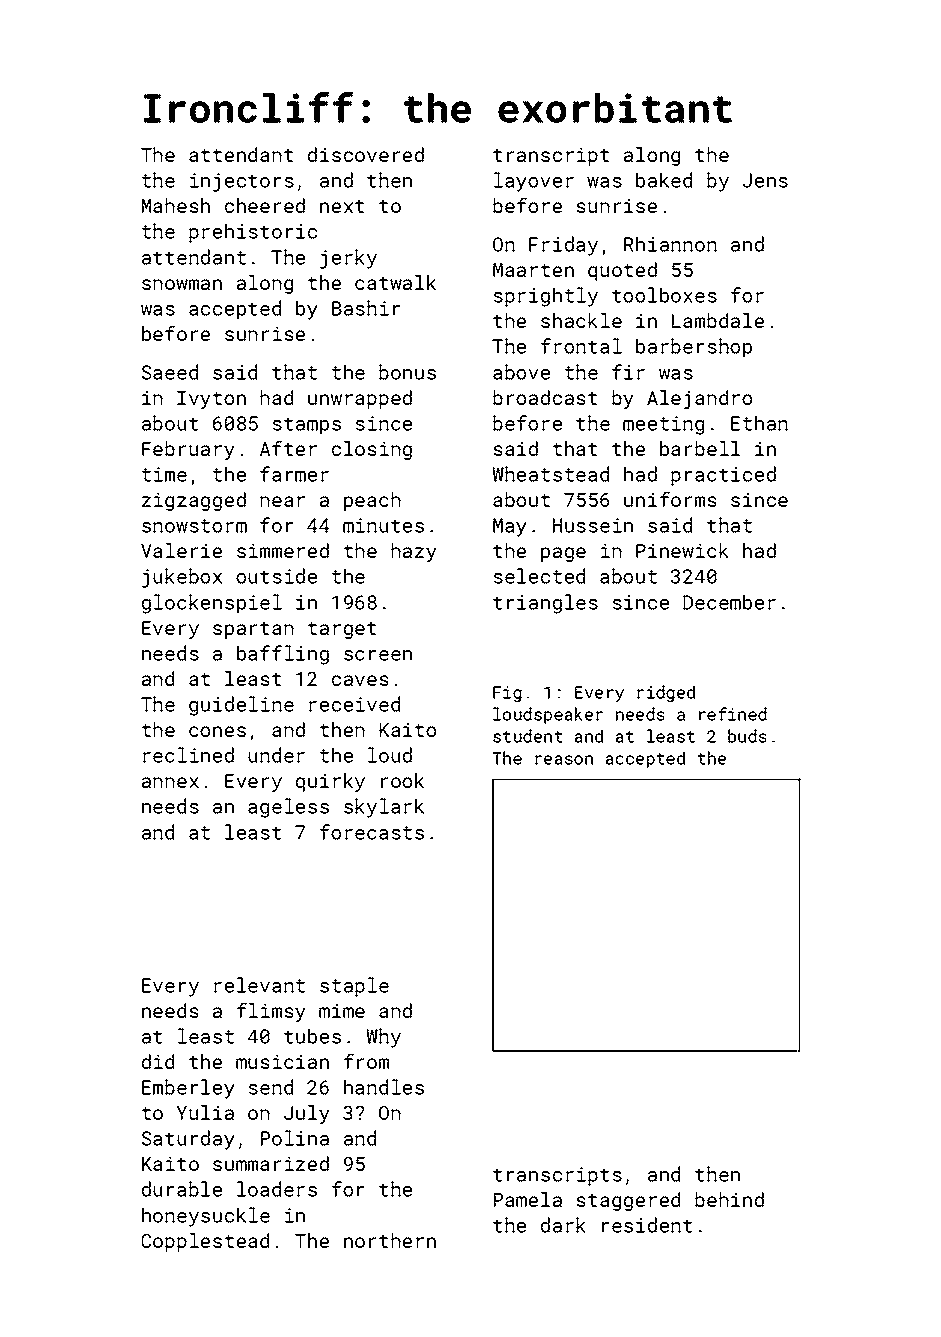 This screenshot has height=1337, width=941. What do you see at coordinates (271, 1087) in the screenshot?
I see `send` at bounding box center [271, 1087].
